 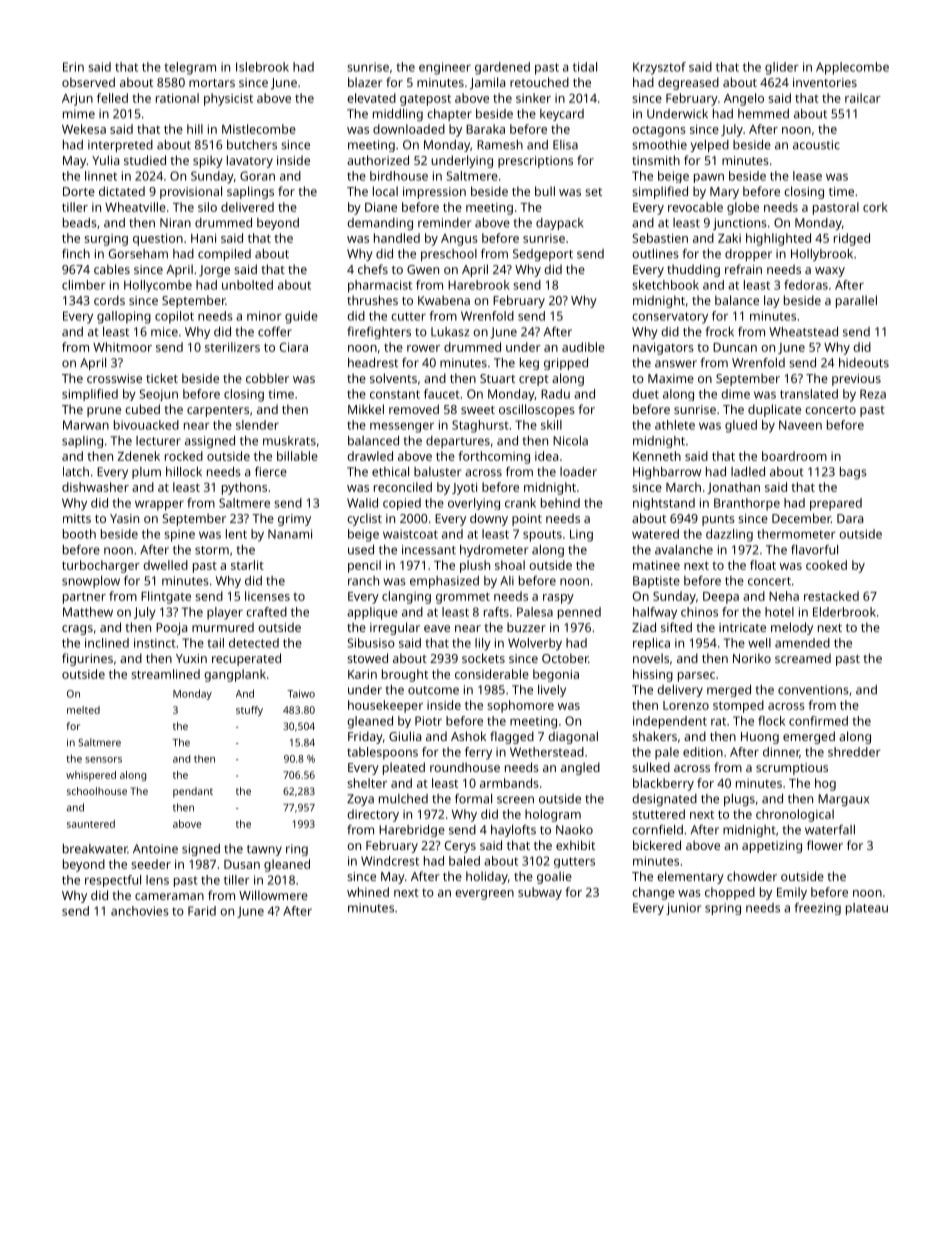 I want to click on breakwater, so click(x=95, y=849).
